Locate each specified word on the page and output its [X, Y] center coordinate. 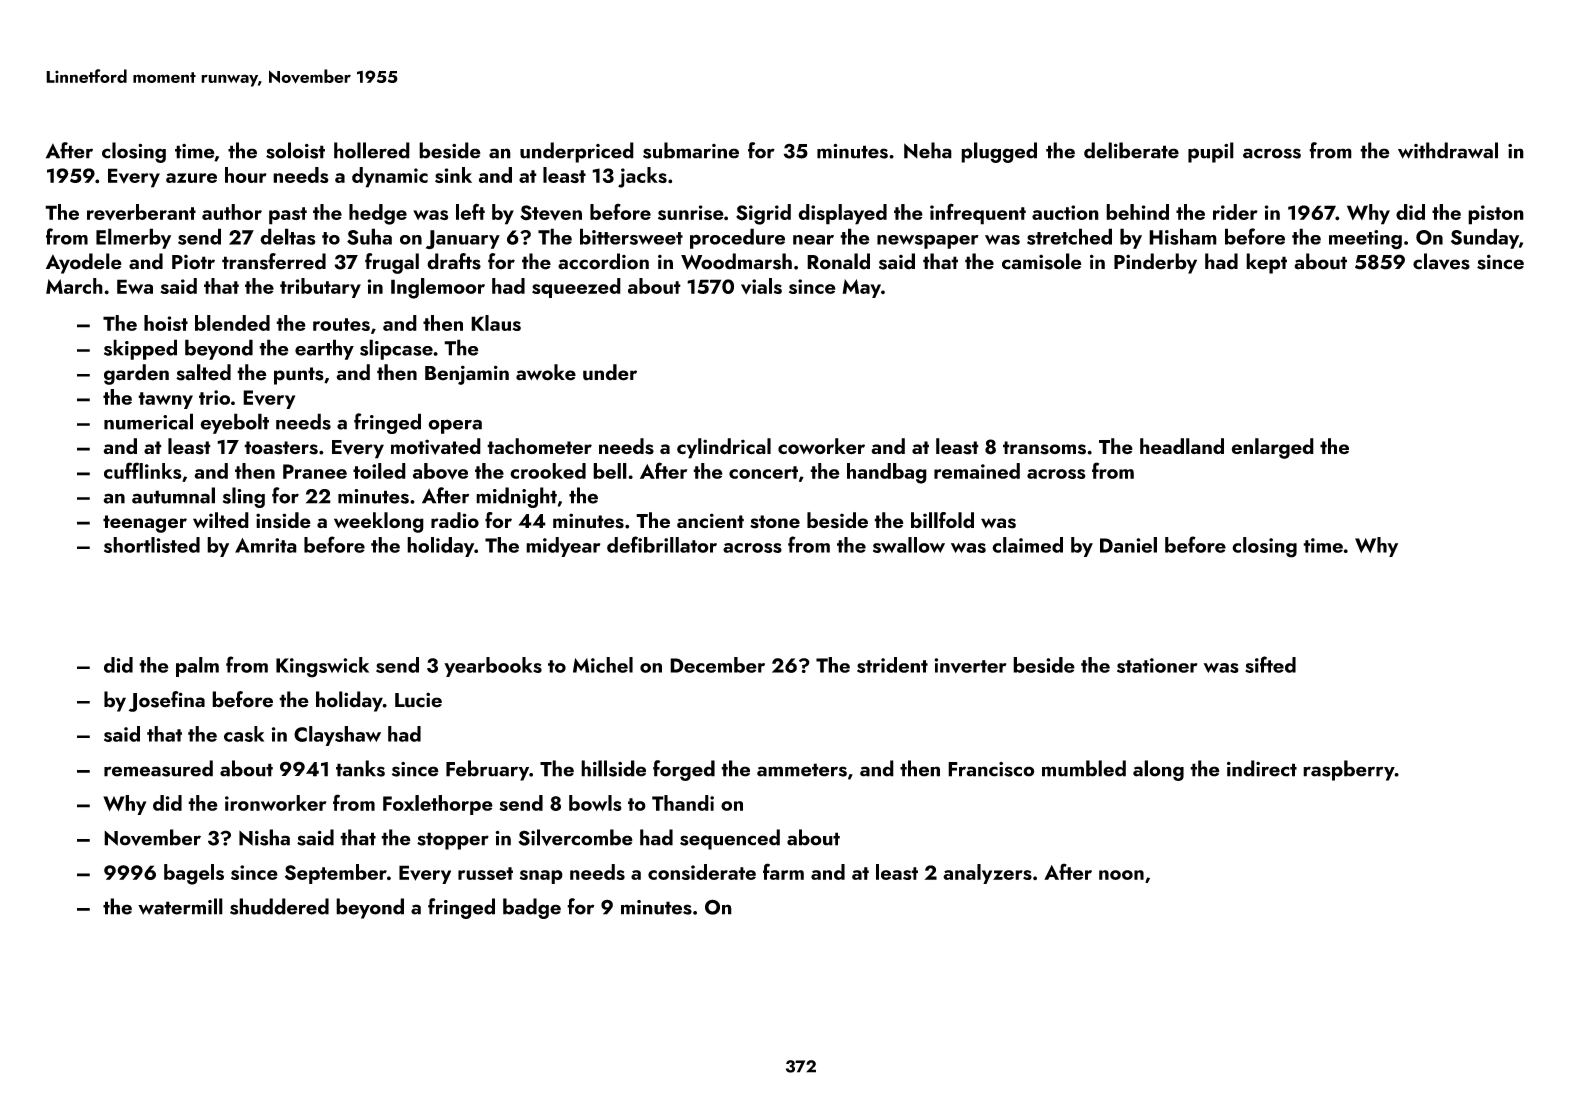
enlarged [1272, 448]
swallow [909, 545]
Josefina [167, 701]
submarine [691, 150]
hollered [372, 150]
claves [1441, 261]
